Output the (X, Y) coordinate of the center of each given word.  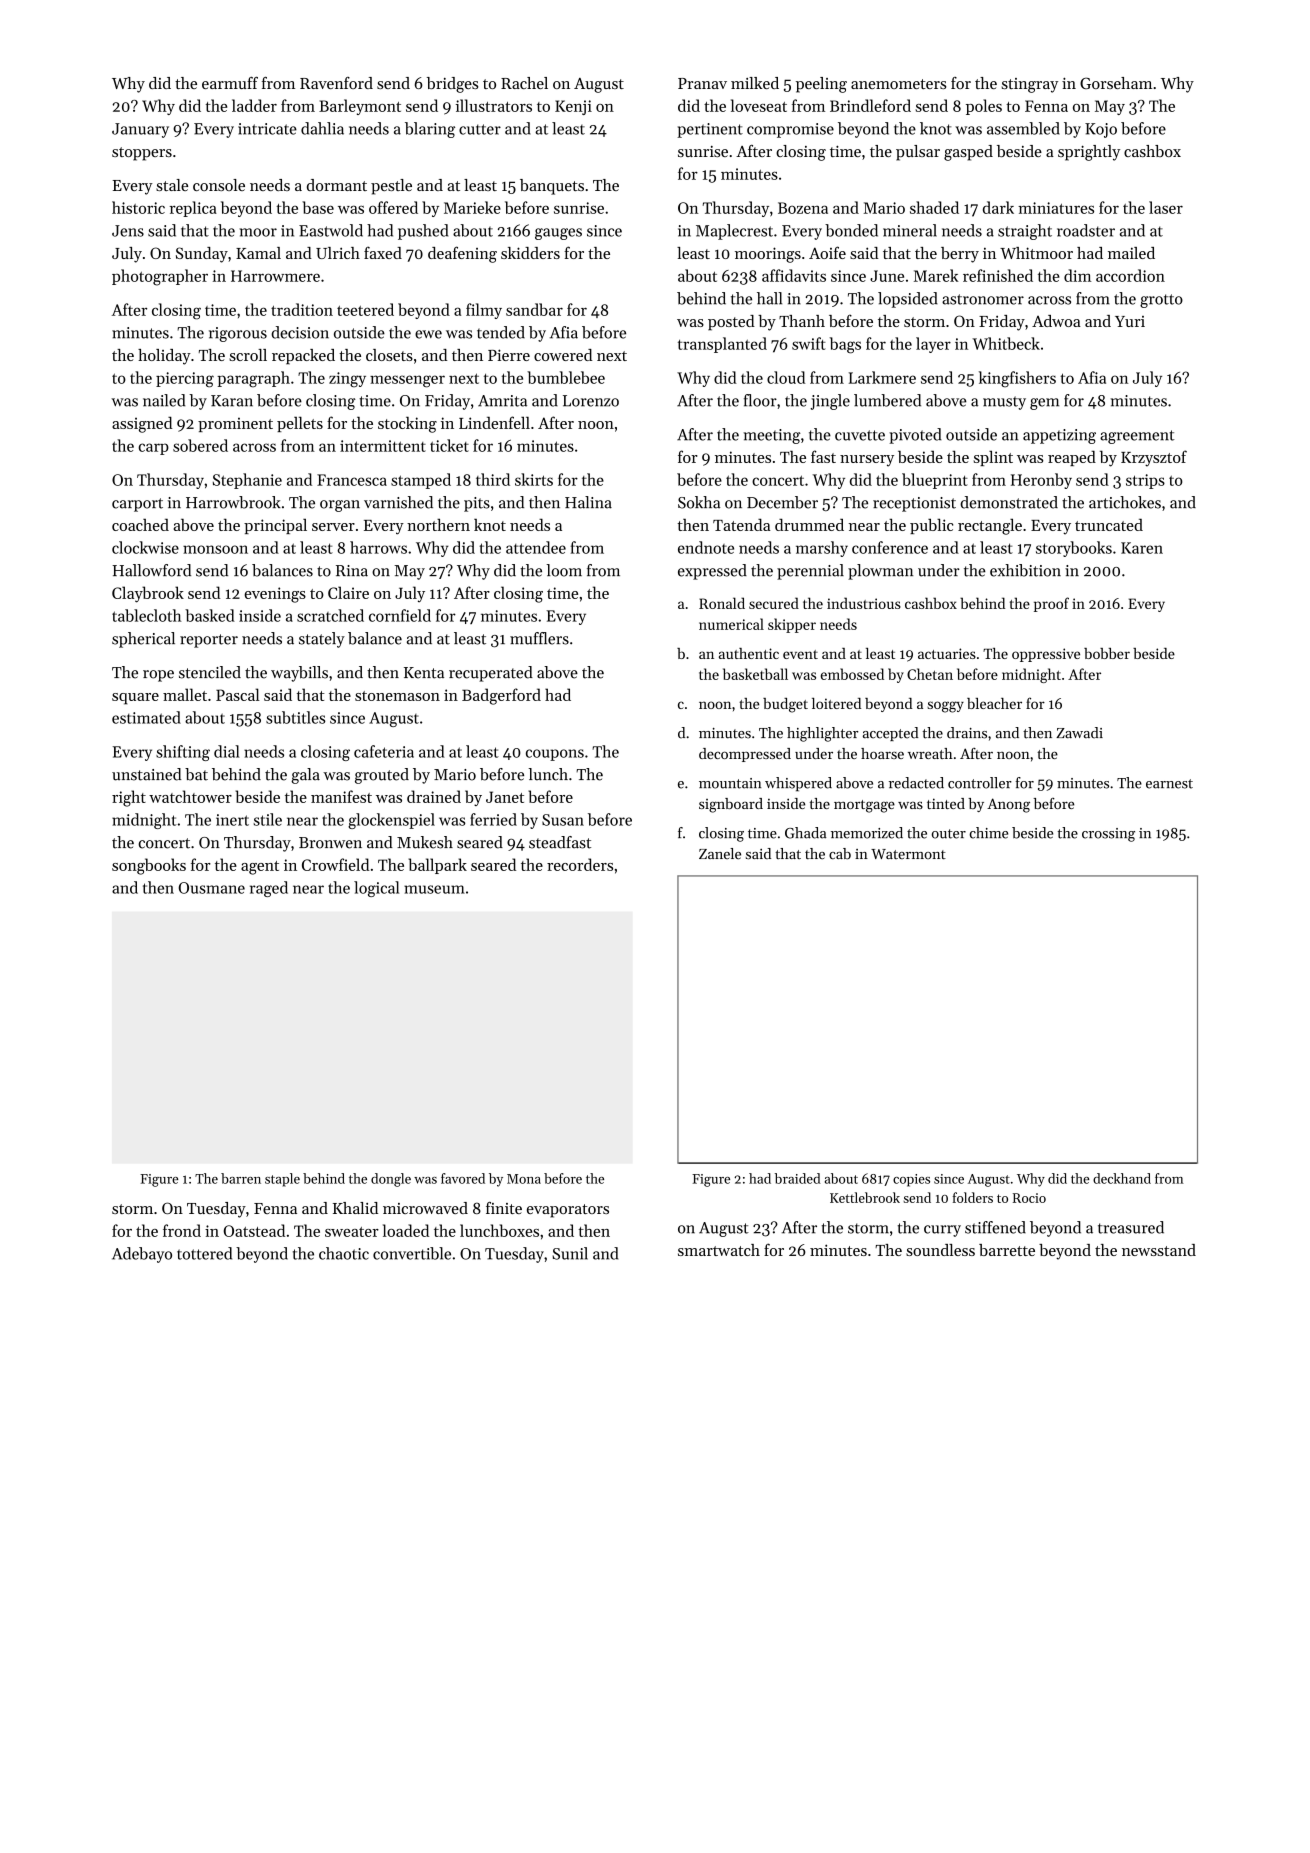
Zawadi (1079, 733)
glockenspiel (391, 821)
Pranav (702, 83)
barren (241, 1178)
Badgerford (501, 696)
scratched (330, 615)
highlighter (822, 734)
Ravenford (336, 83)
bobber (1107, 653)
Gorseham (1116, 83)
